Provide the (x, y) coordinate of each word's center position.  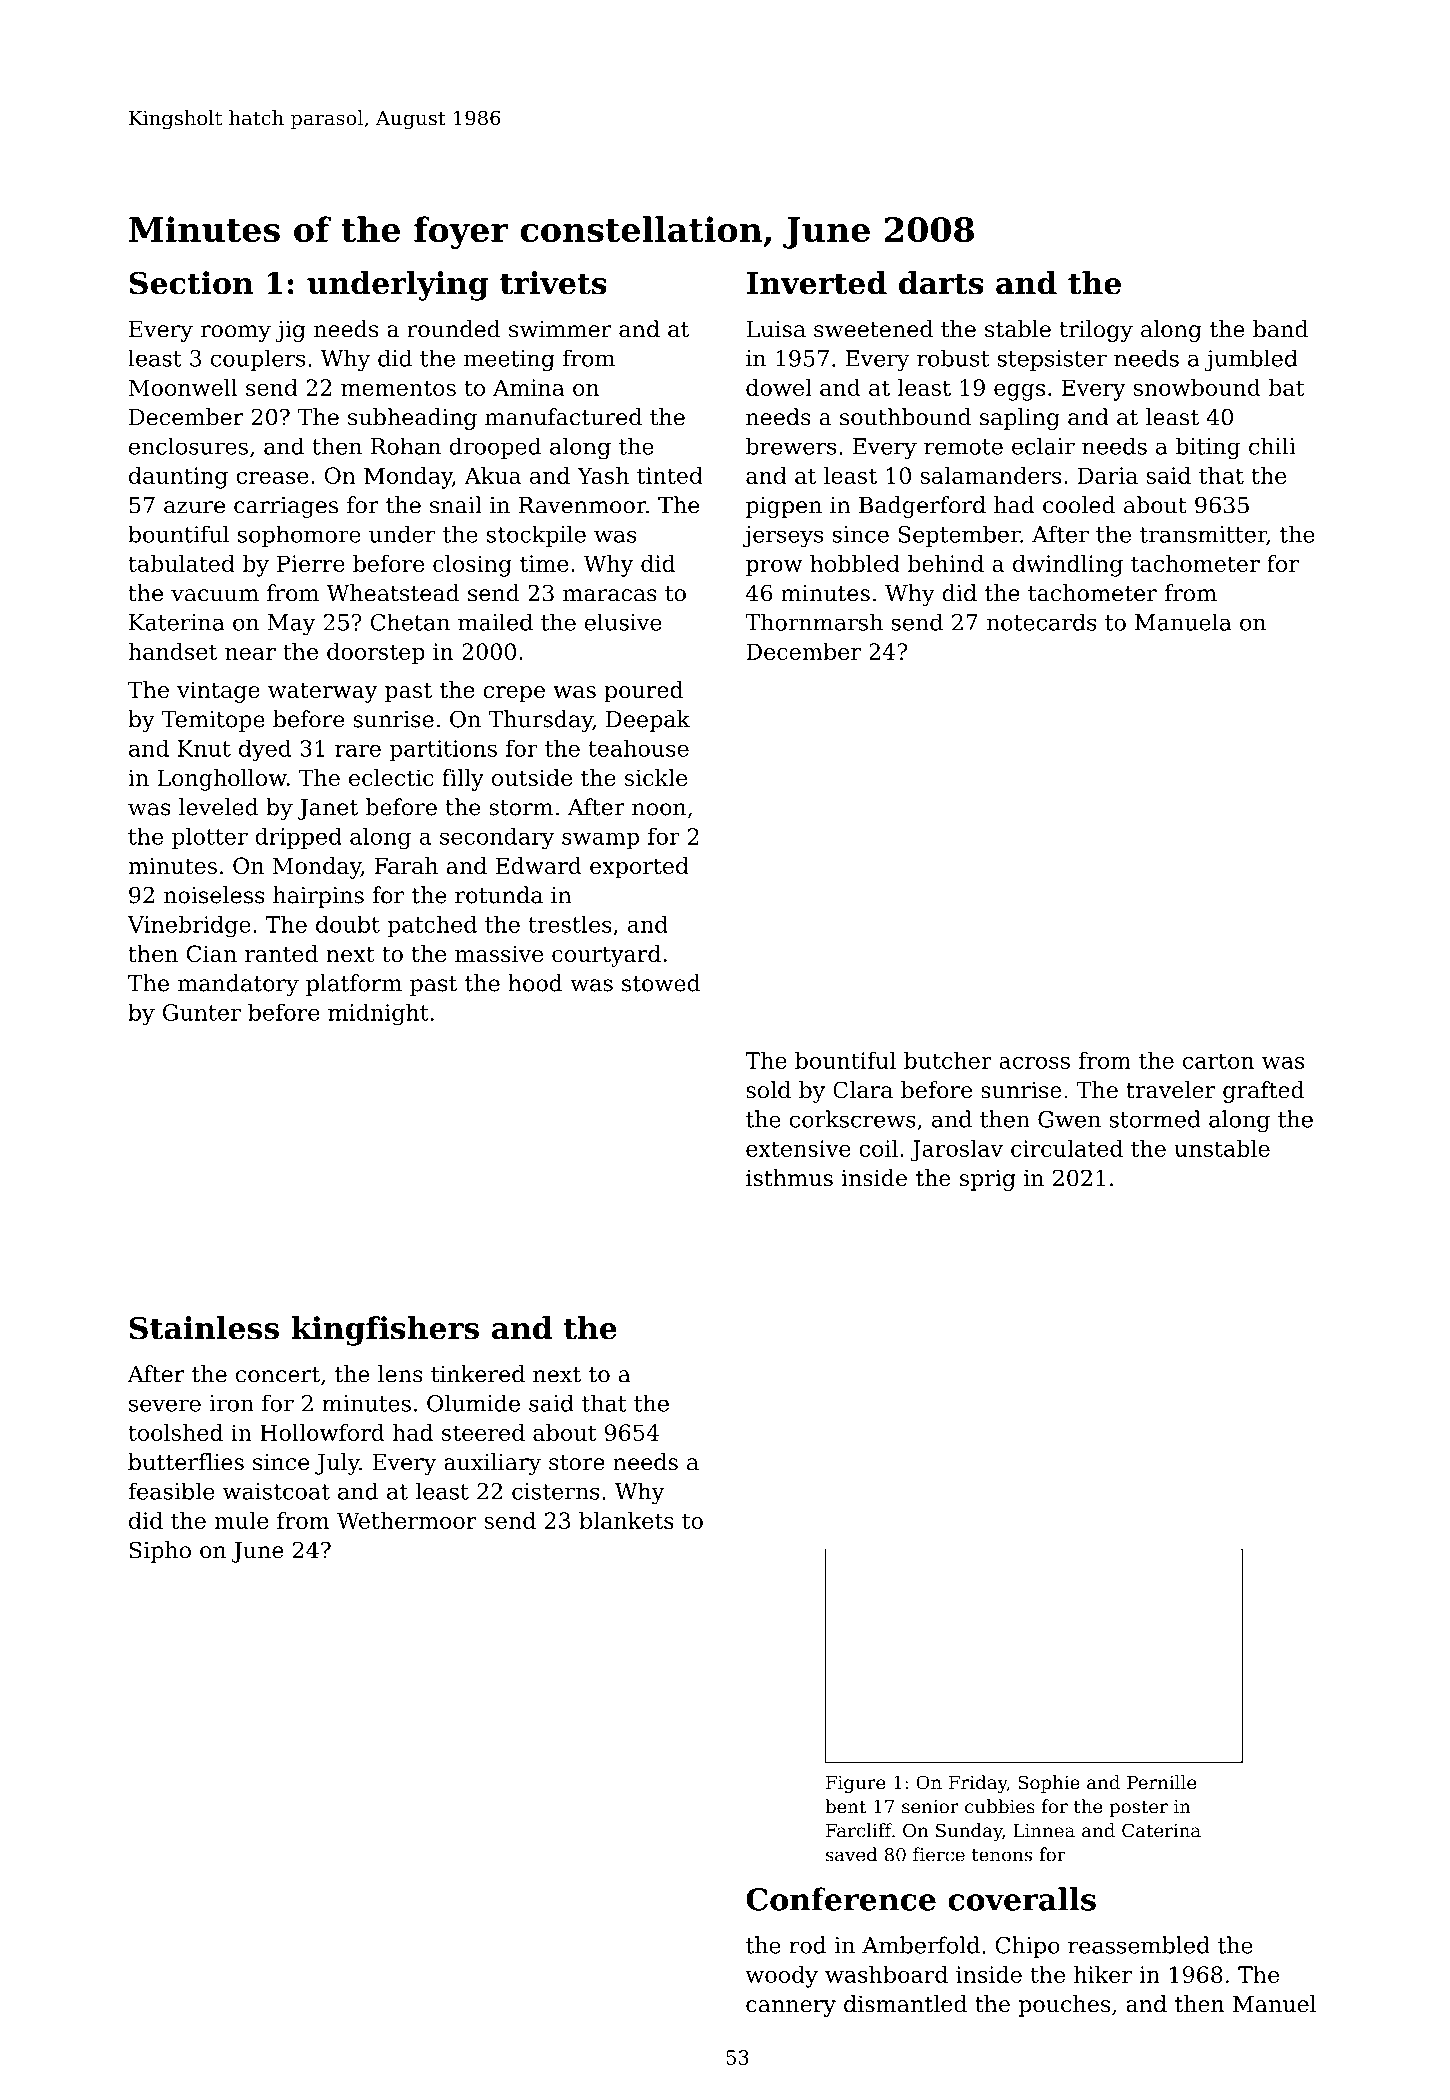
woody (781, 1977)
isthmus (789, 1178)
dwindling (1068, 566)
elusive (623, 622)
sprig (988, 1180)
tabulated (181, 563)
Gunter (202, 1012)
